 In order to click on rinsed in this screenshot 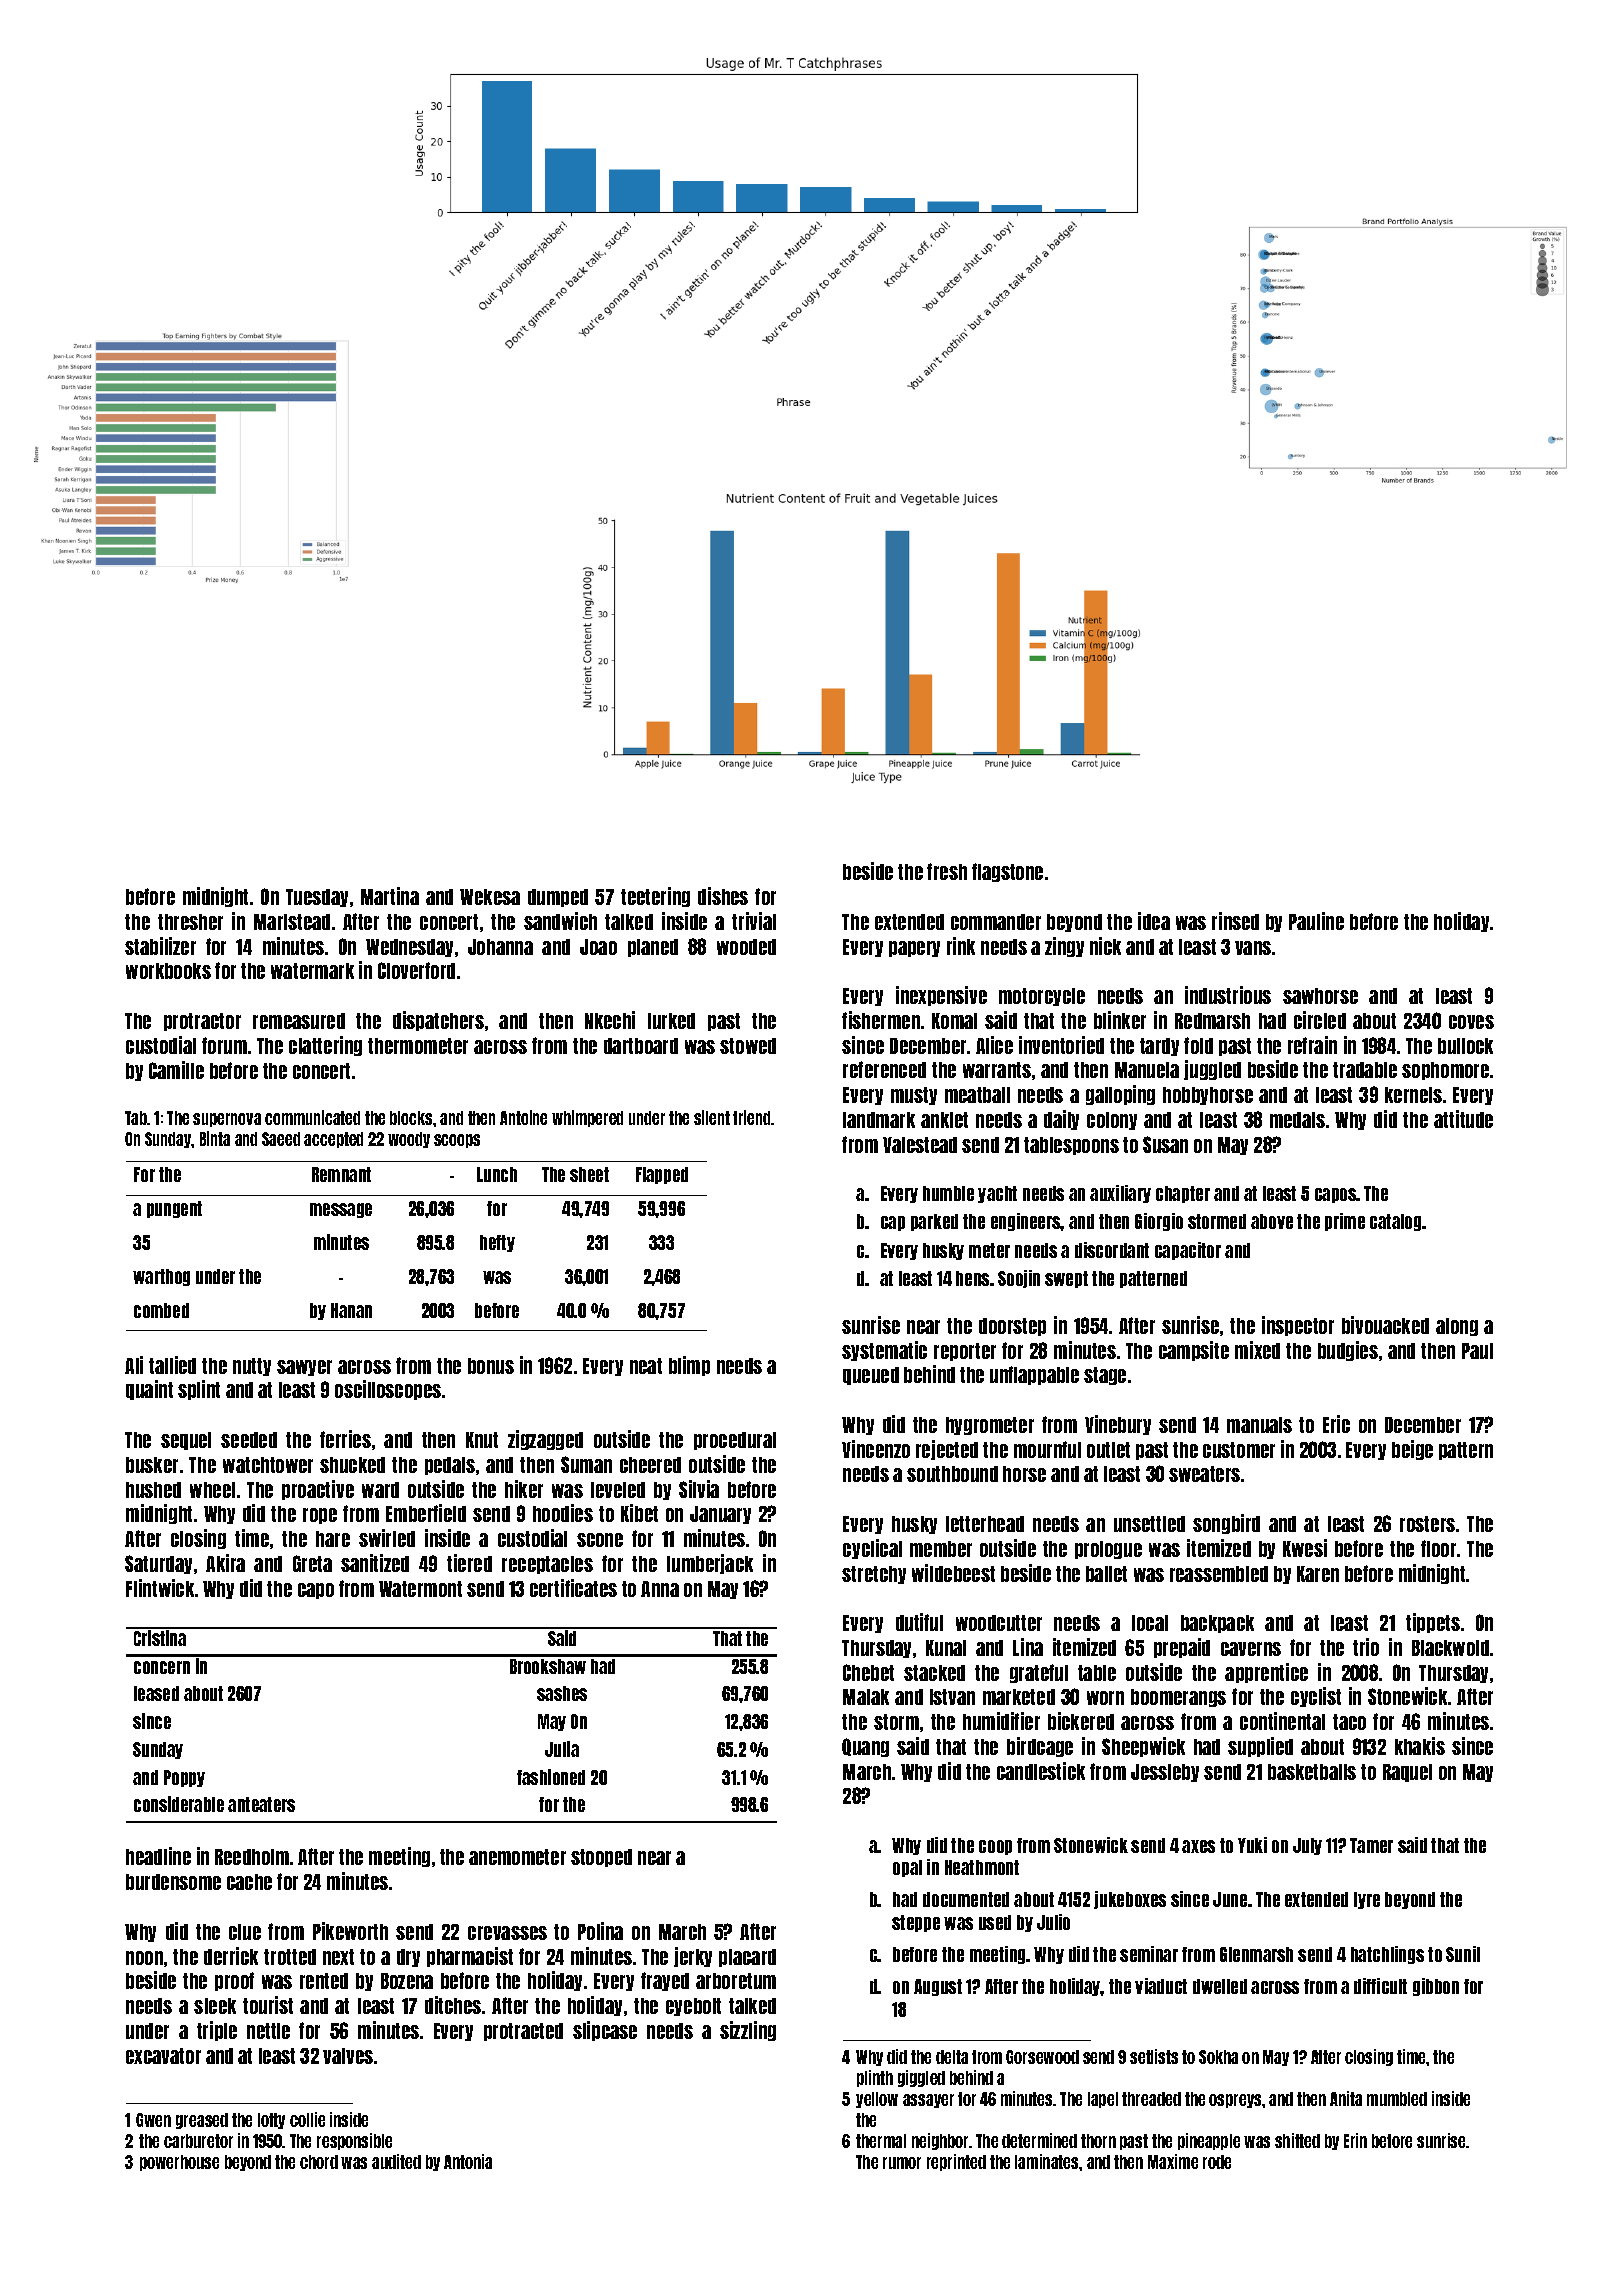, I will do `click(1235, 921)`.
